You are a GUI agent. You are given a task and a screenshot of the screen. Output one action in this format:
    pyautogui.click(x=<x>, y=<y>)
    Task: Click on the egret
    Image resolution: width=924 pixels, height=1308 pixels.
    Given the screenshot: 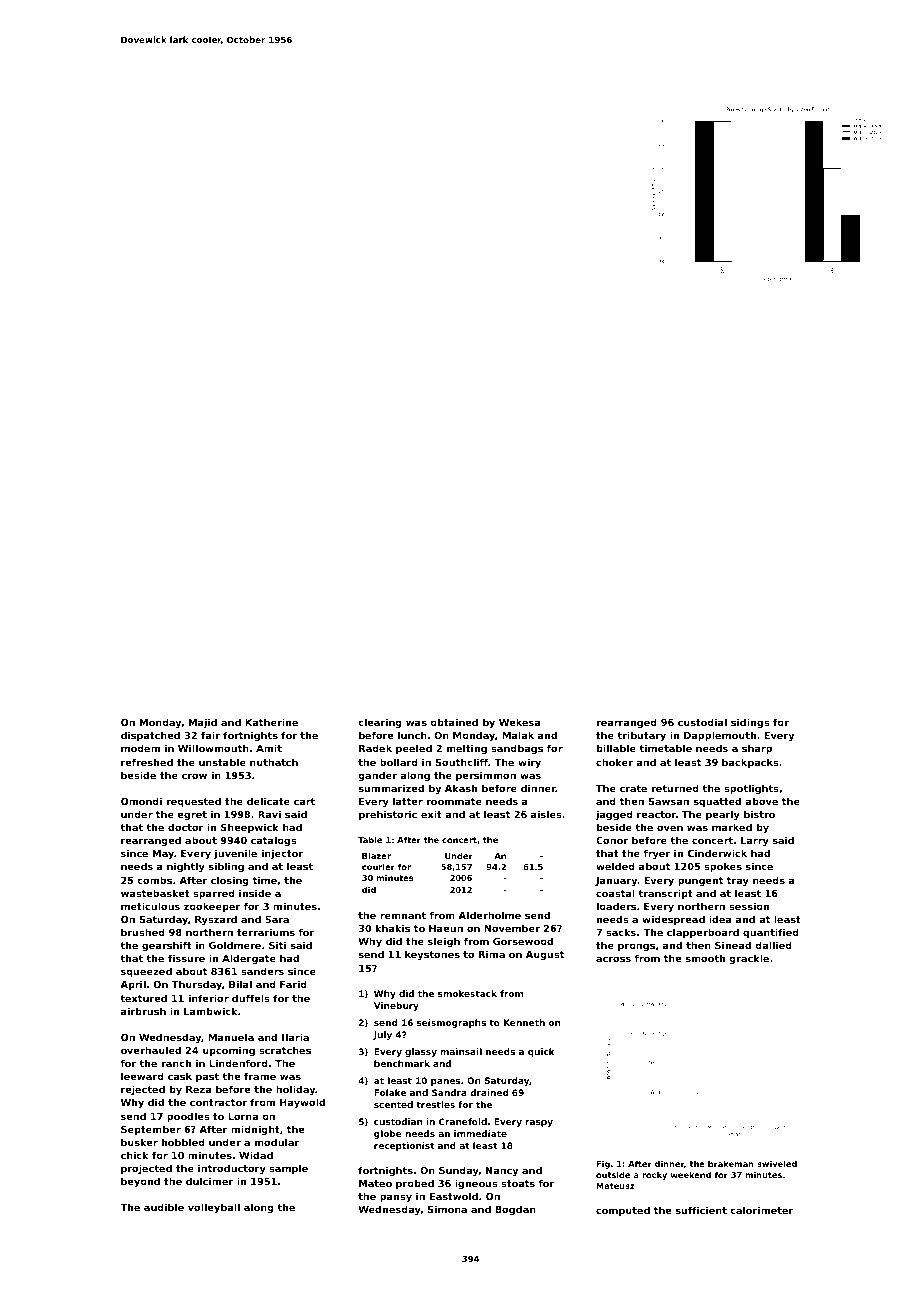 What is the action you would take?
    pyautogui.click(x=192, y=815)
